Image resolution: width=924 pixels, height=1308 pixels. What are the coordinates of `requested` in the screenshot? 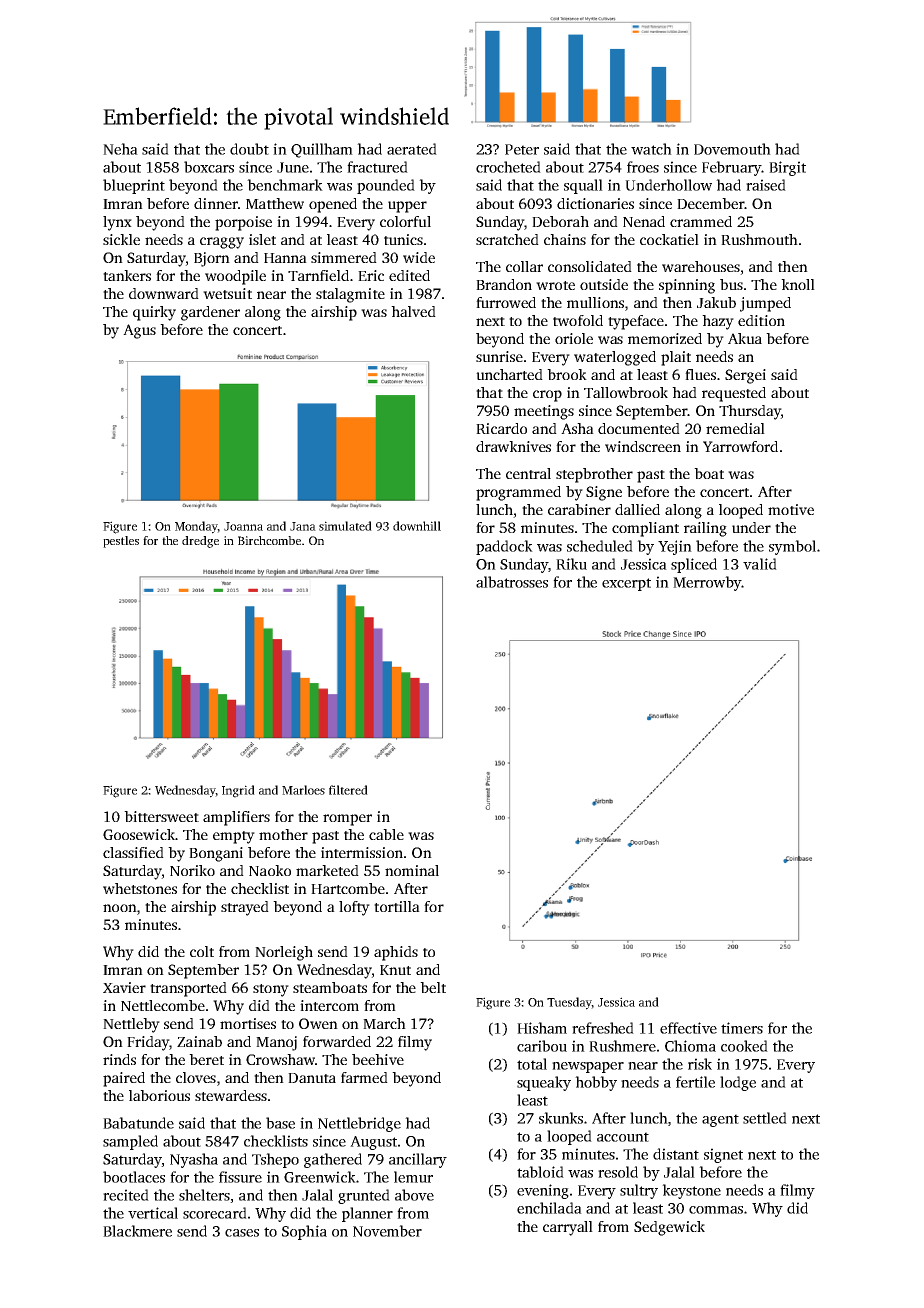 It's located at (734, 394).
